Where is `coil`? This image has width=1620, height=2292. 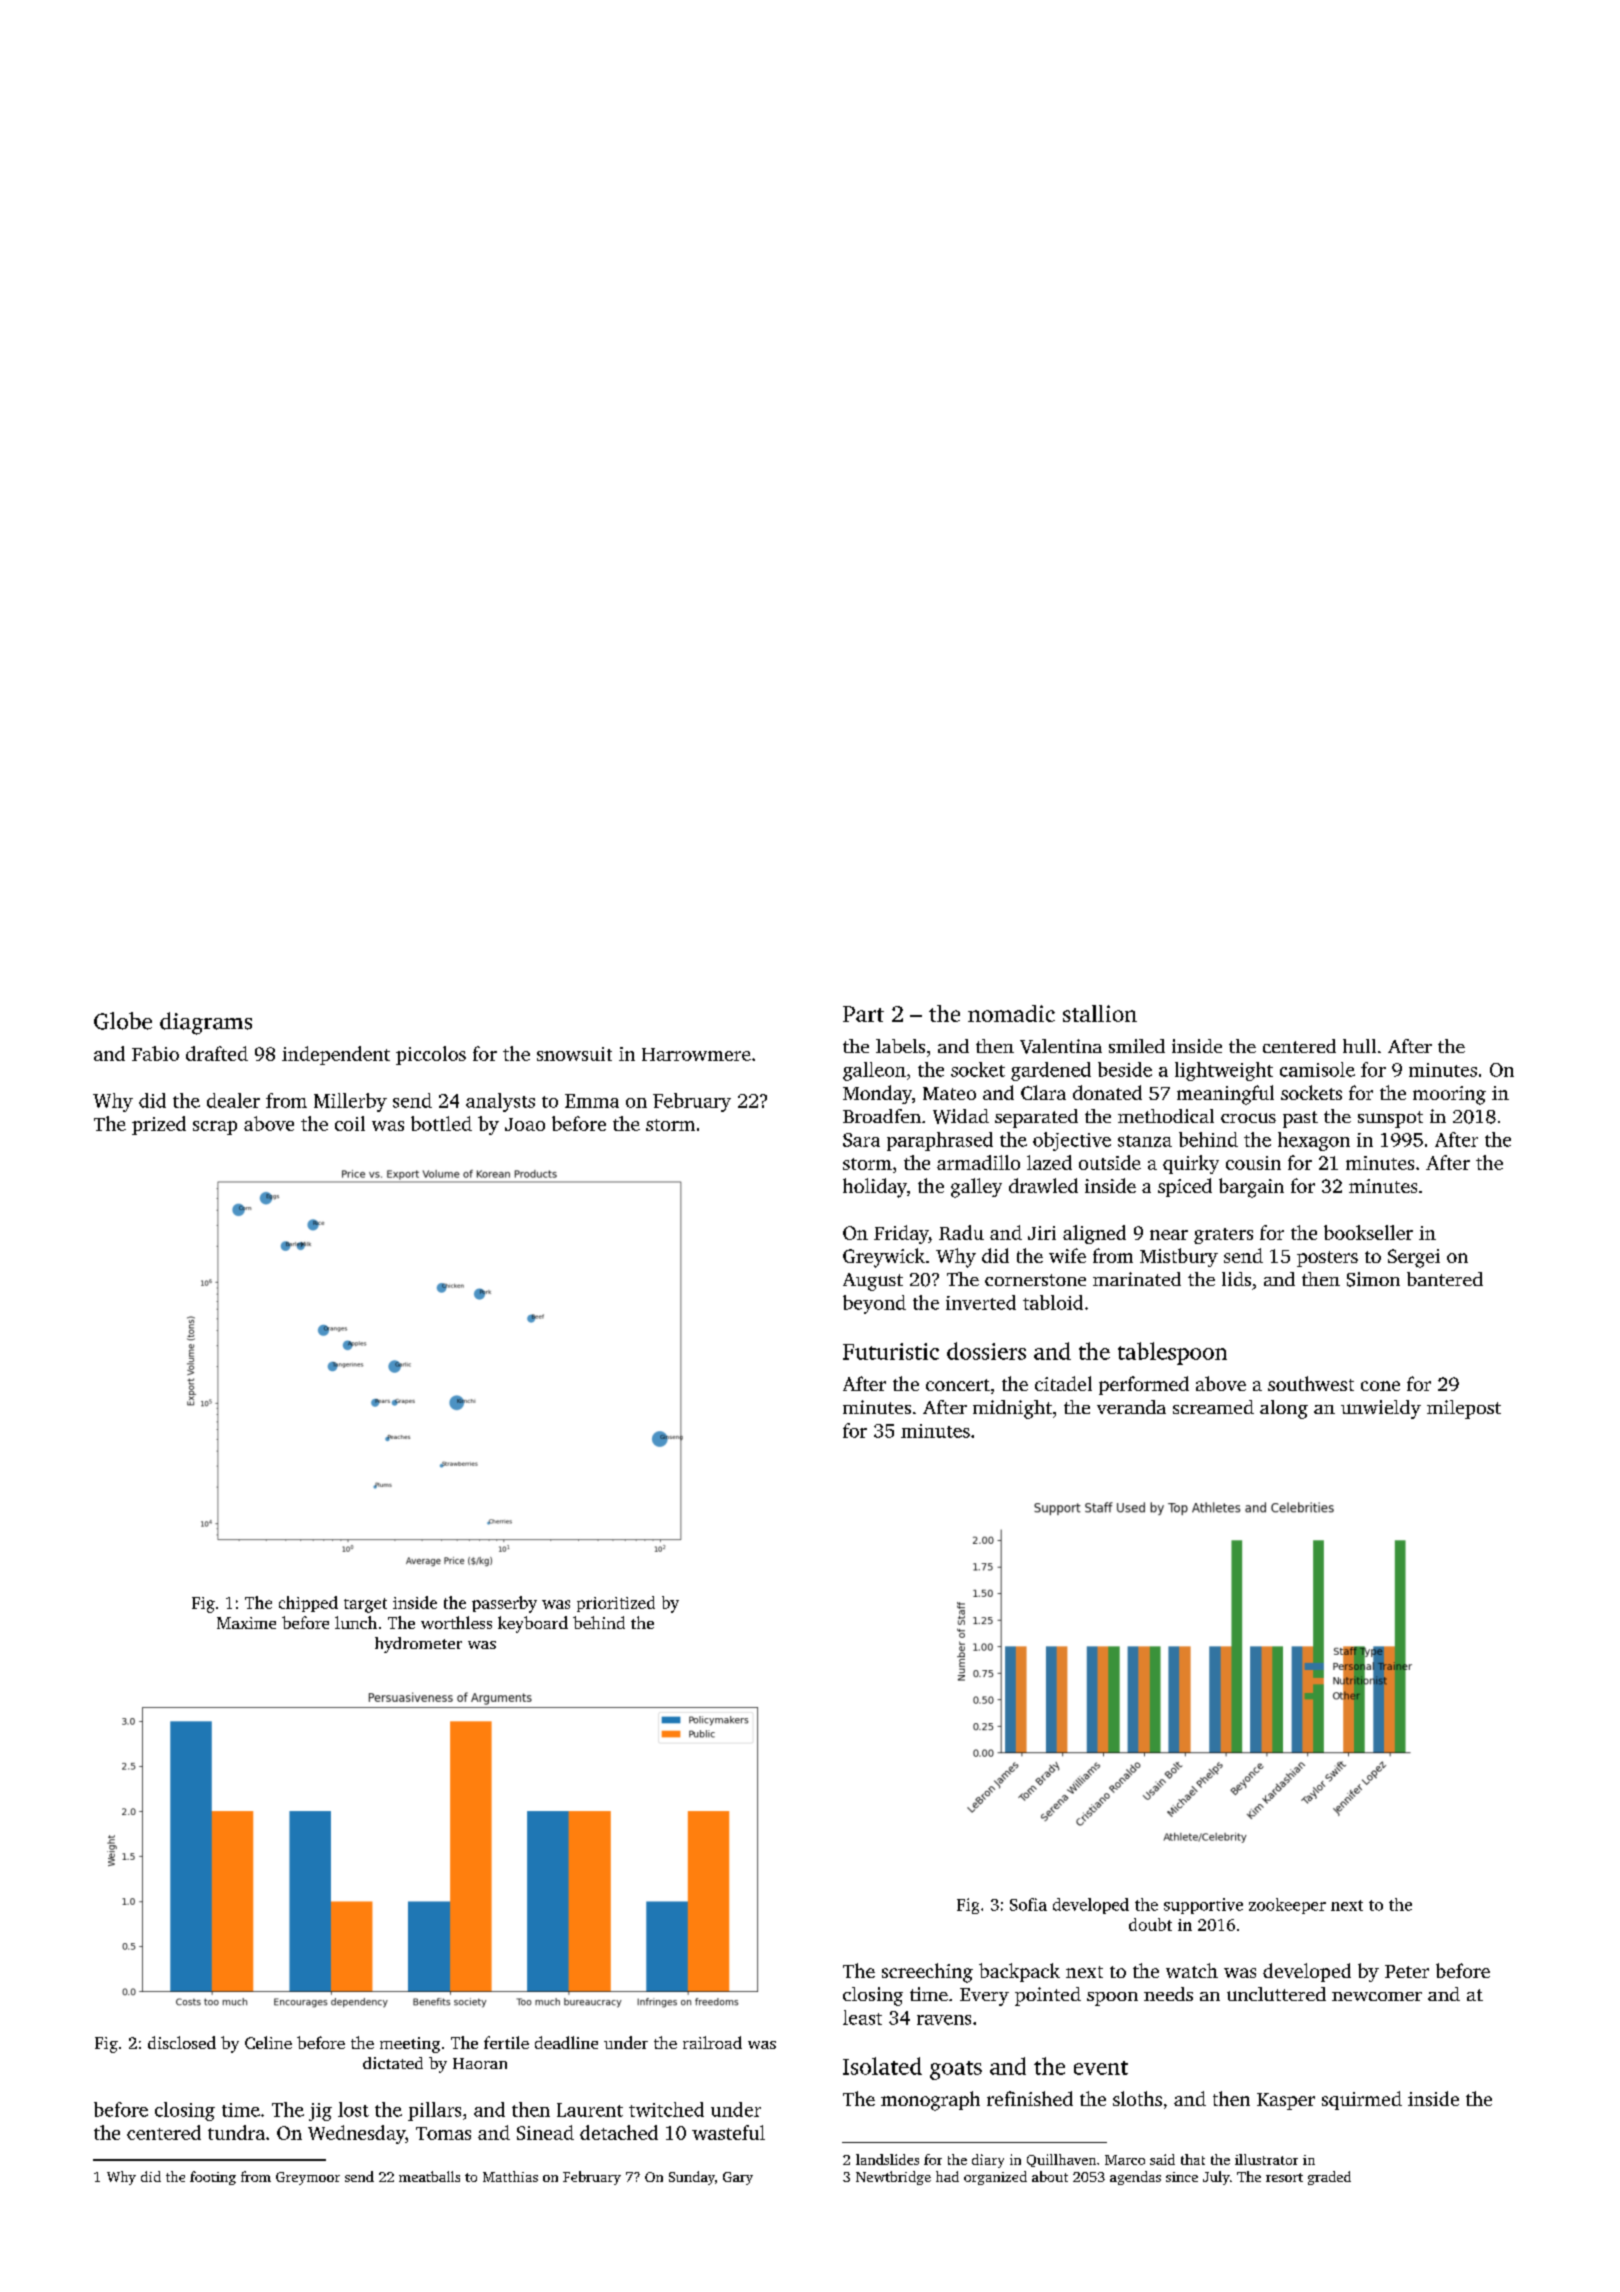 coil is located at coordinates (350, 1123).
